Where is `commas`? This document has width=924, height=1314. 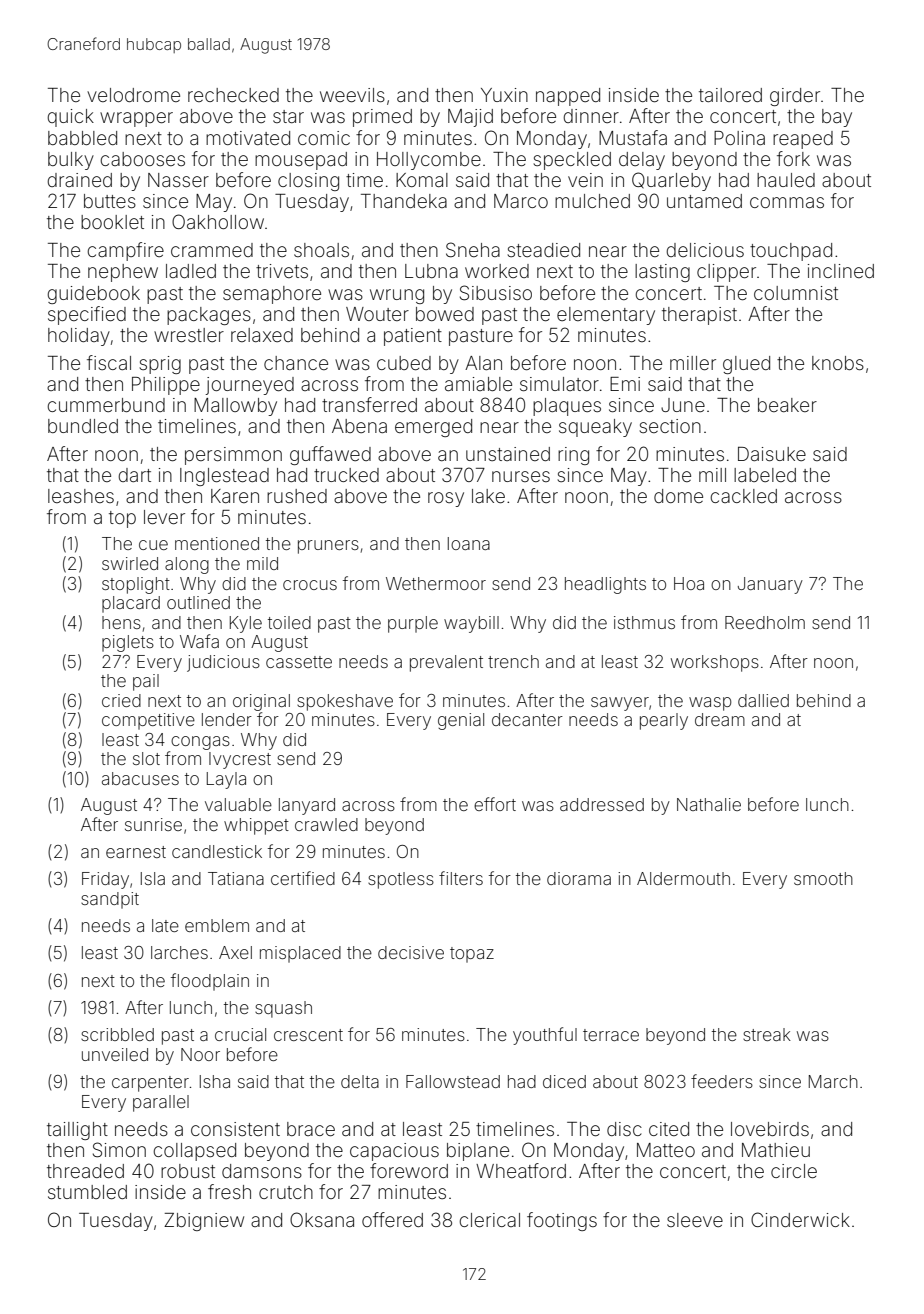
commas is located at coordinates (787, 202).
